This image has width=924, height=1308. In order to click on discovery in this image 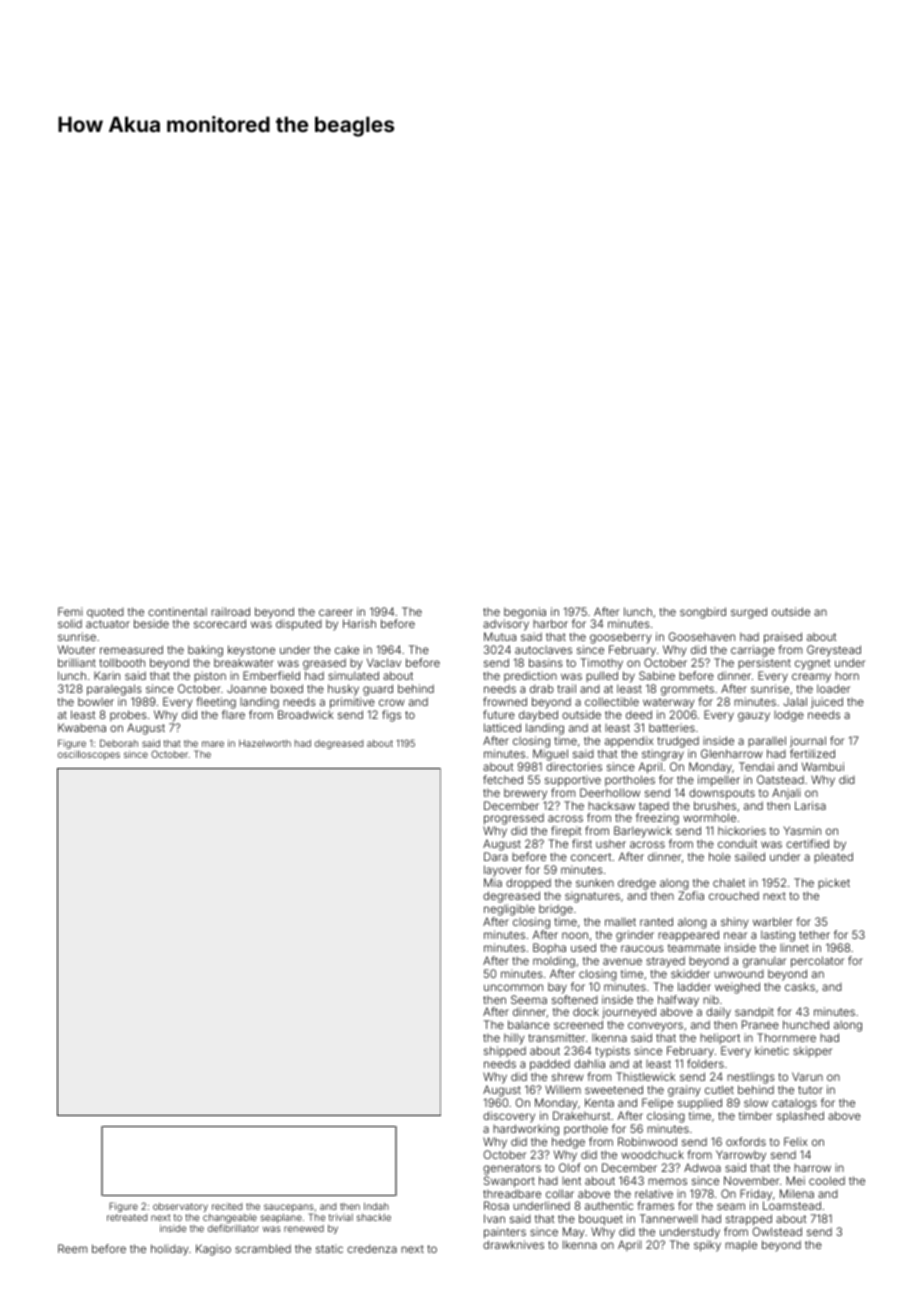, I will do `click(509, 1117)`.
